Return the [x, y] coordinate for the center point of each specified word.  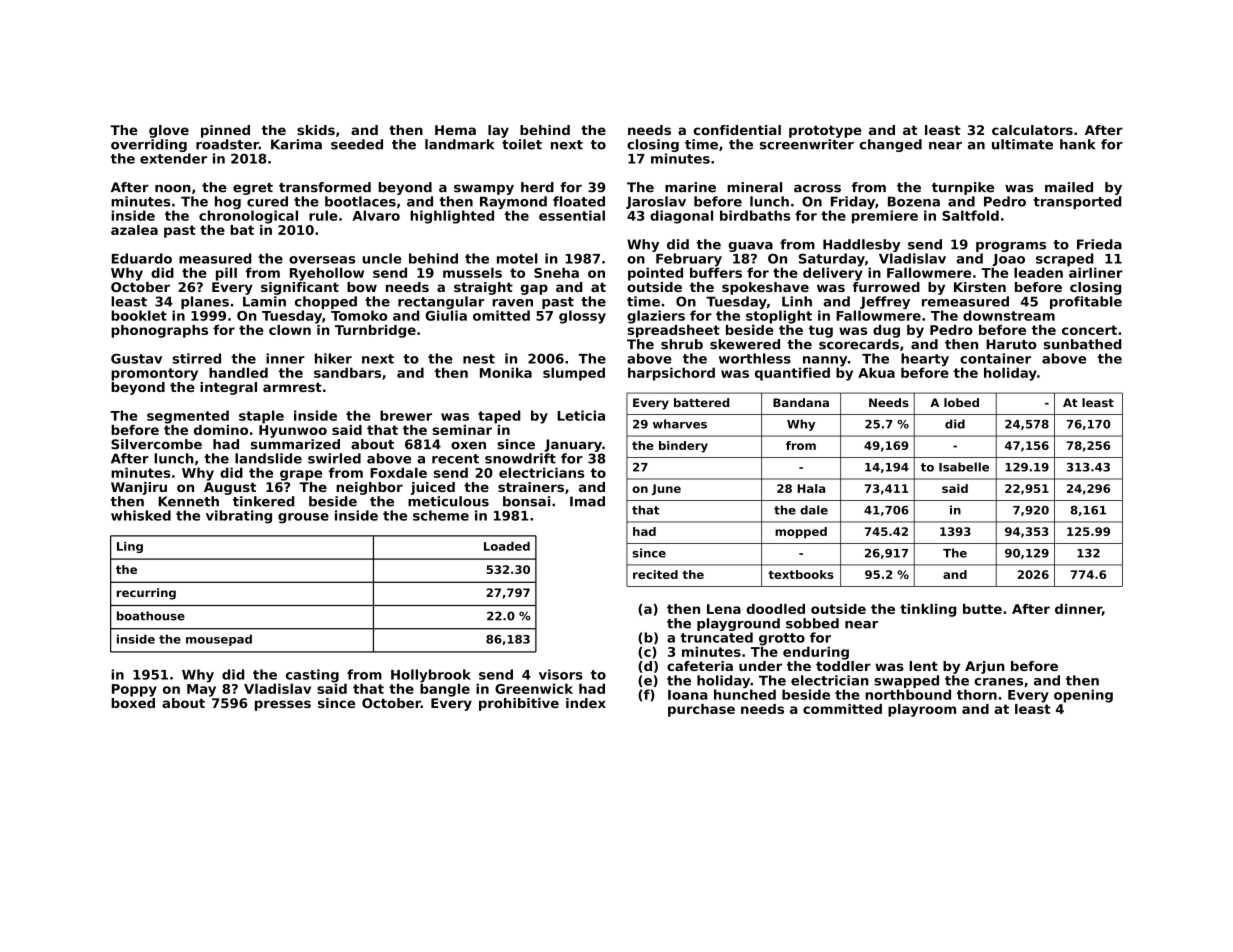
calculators [1032, 130]
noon [173, 188]
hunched [745, 694]
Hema [455, 130]
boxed [133, 703]
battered [701, 402]
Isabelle [964, 467]
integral [228, 388]
